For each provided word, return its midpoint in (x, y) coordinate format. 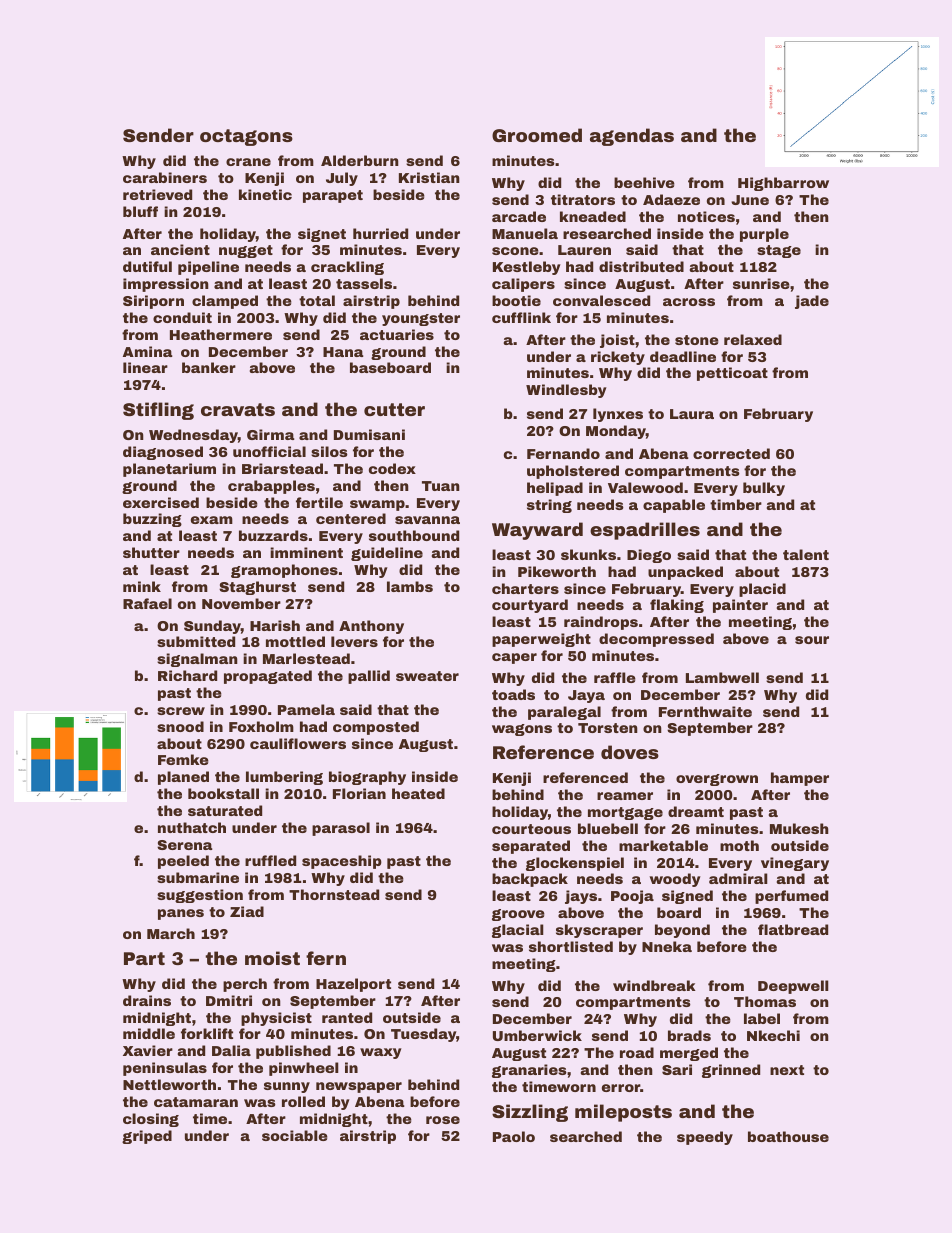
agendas (632, 137)
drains (147, 1000)
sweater (427, 676)
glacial (518, 931)
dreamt (696, 811)
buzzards (273, 535)
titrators (583, 199)
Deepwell (793, 987)
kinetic (265, 194)
